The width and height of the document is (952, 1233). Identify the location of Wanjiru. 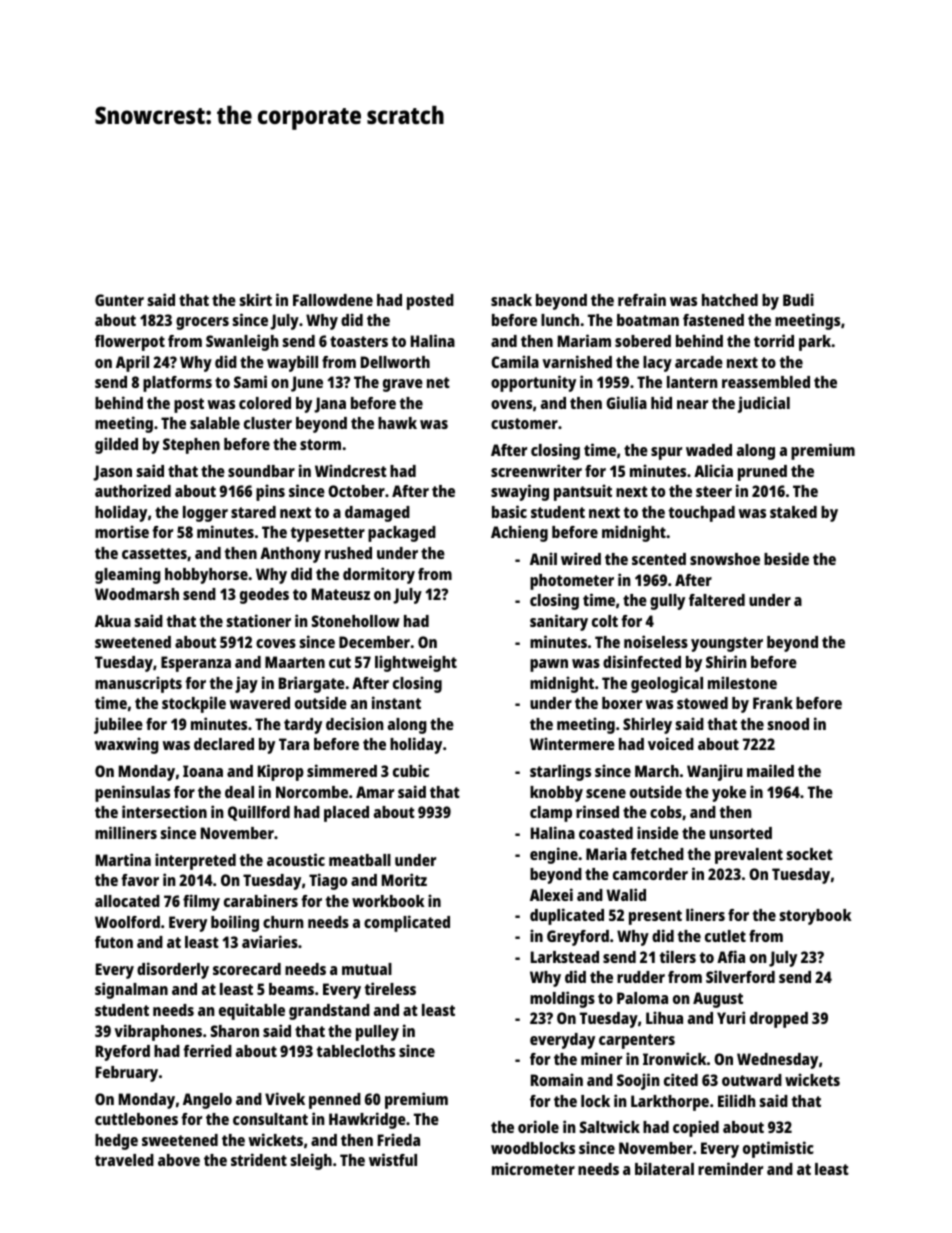
(714, 772).
